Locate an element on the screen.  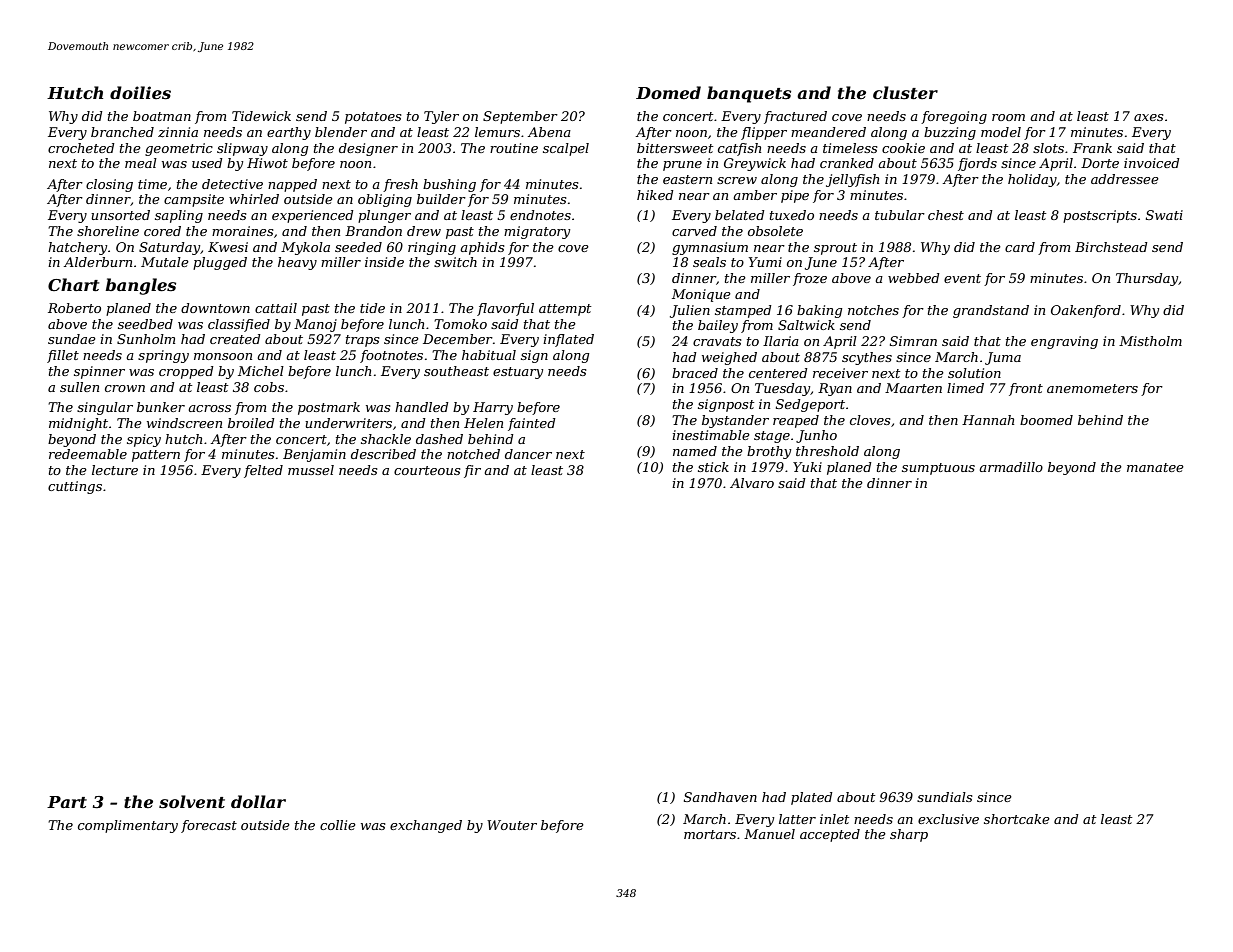
potatoes is located at coordinates (373, 118).
